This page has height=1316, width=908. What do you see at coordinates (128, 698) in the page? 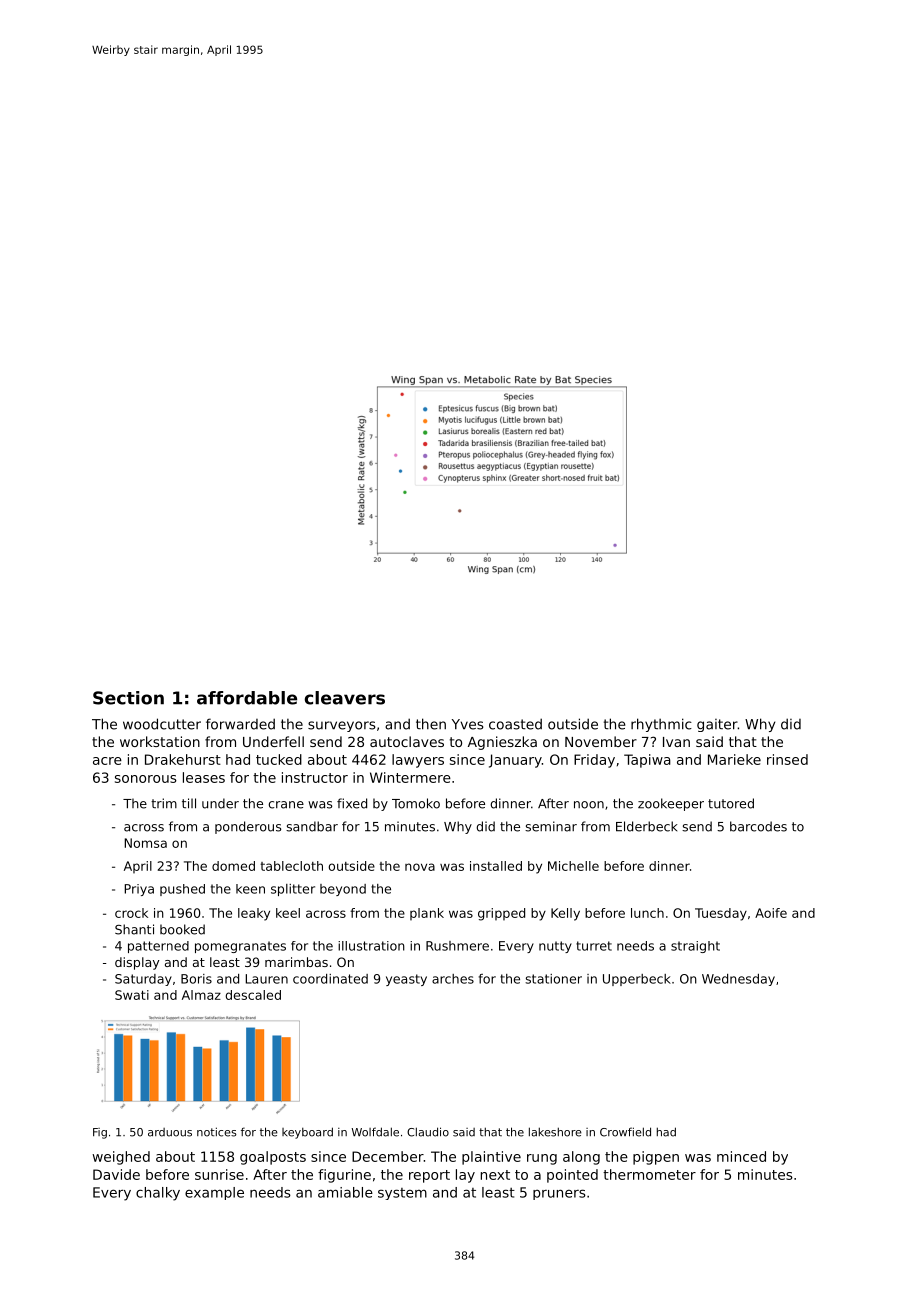
I see `Section` at bounding box center [128, 698].
